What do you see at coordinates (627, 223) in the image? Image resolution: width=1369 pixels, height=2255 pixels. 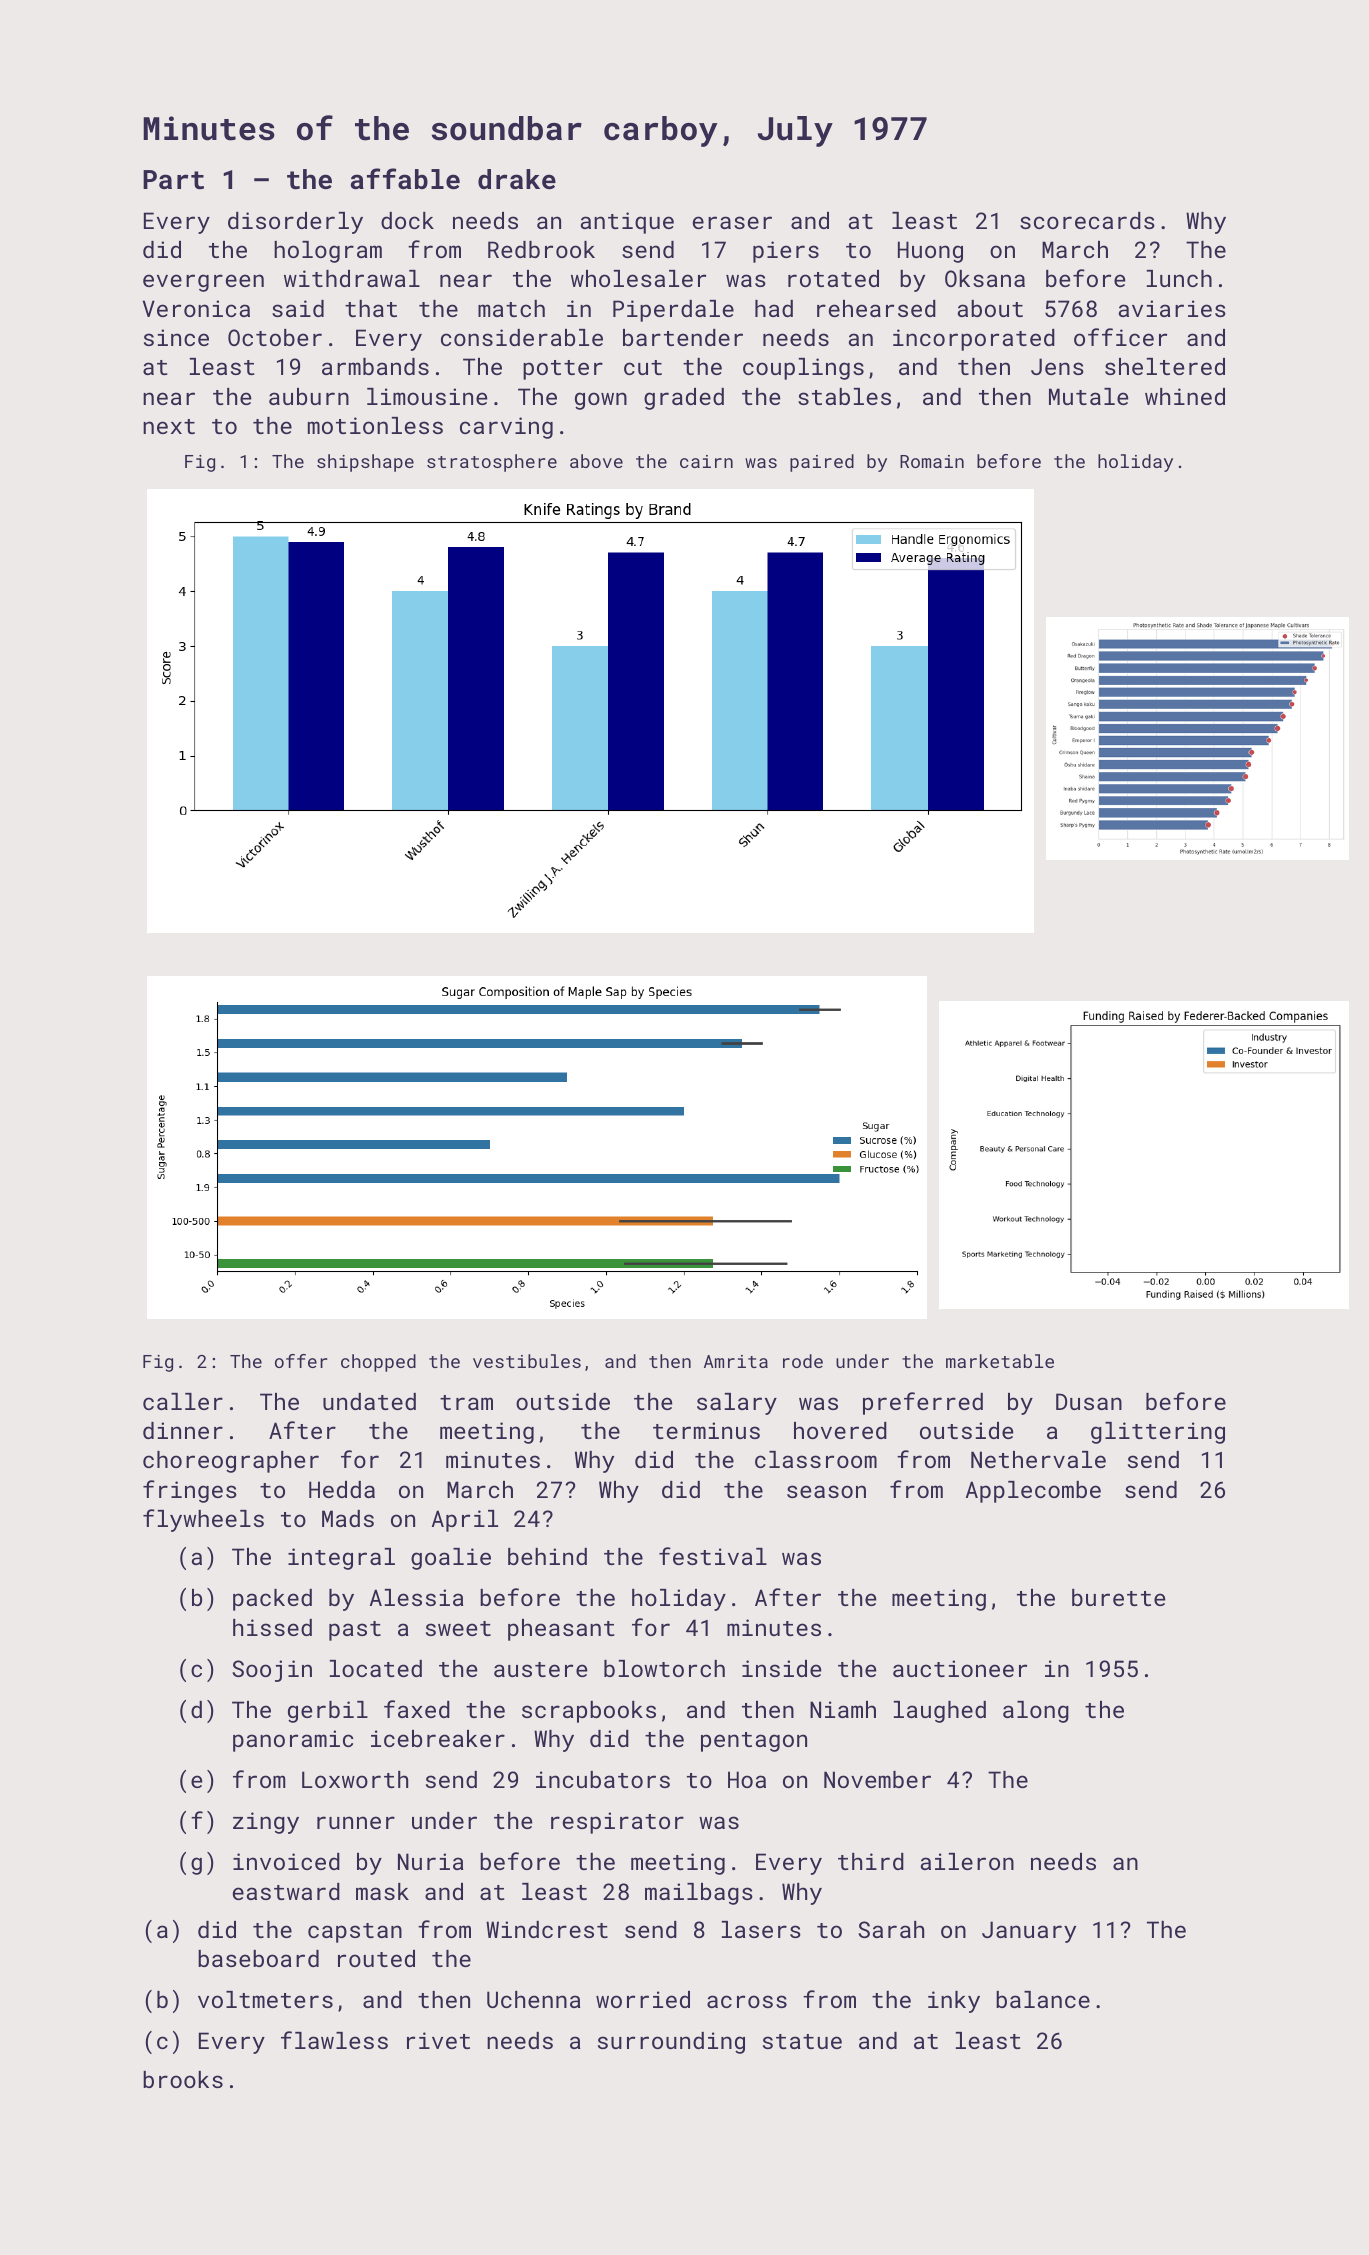 I see `antique` at bounding box center [627, 223].
